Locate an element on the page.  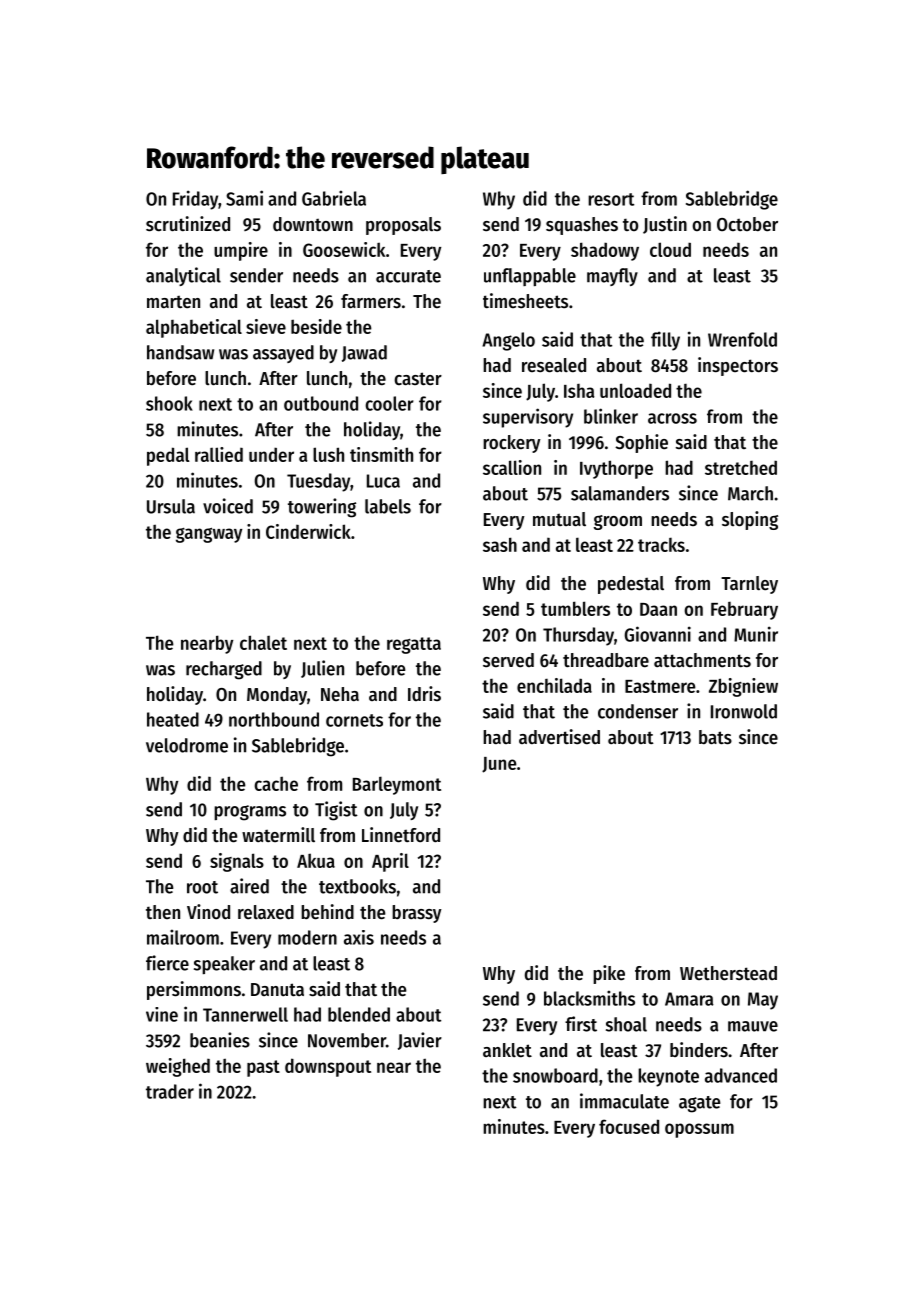
trader is located at coordinates (170, 1091).
